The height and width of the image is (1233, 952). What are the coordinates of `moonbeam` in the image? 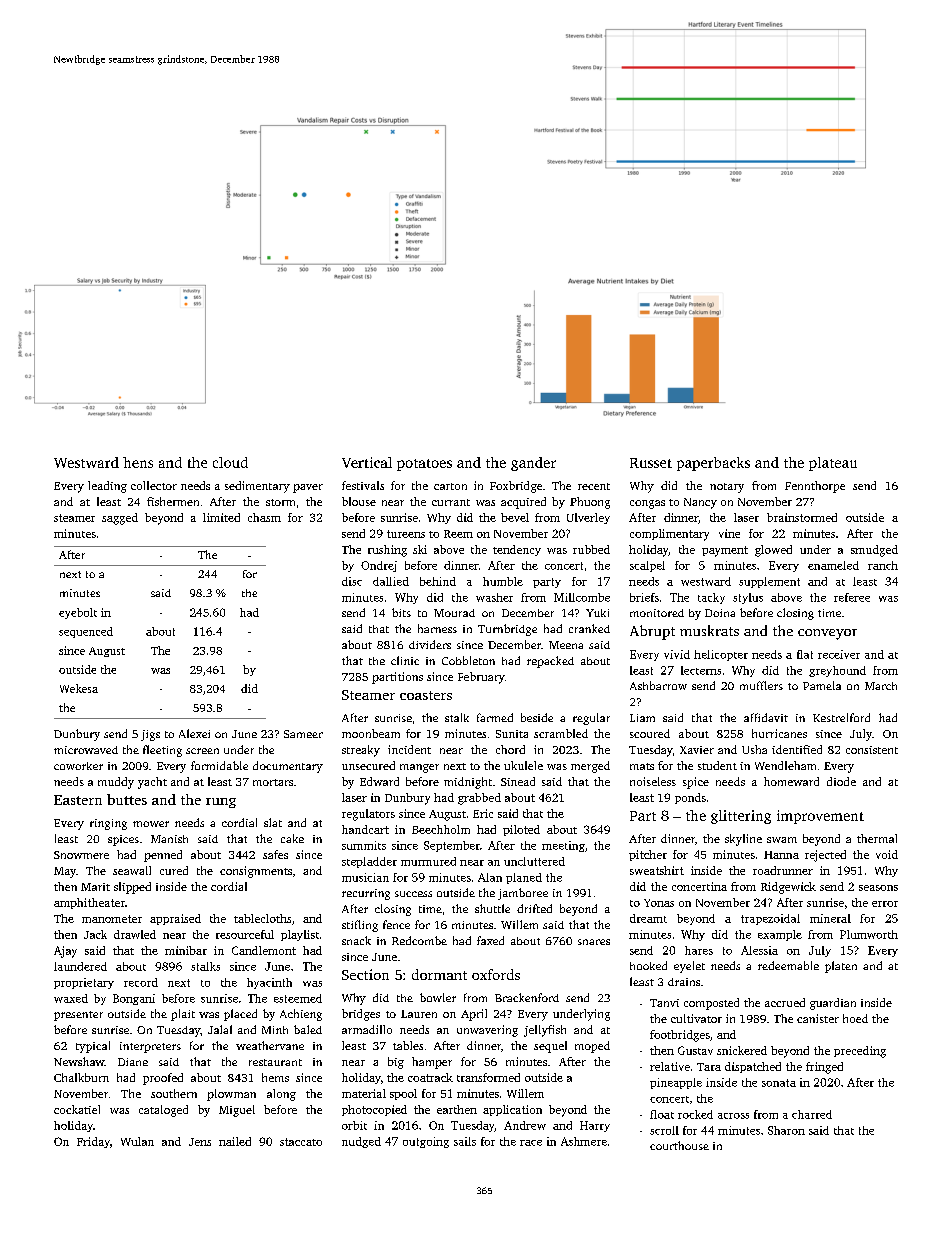 It's located at (371, 733).
